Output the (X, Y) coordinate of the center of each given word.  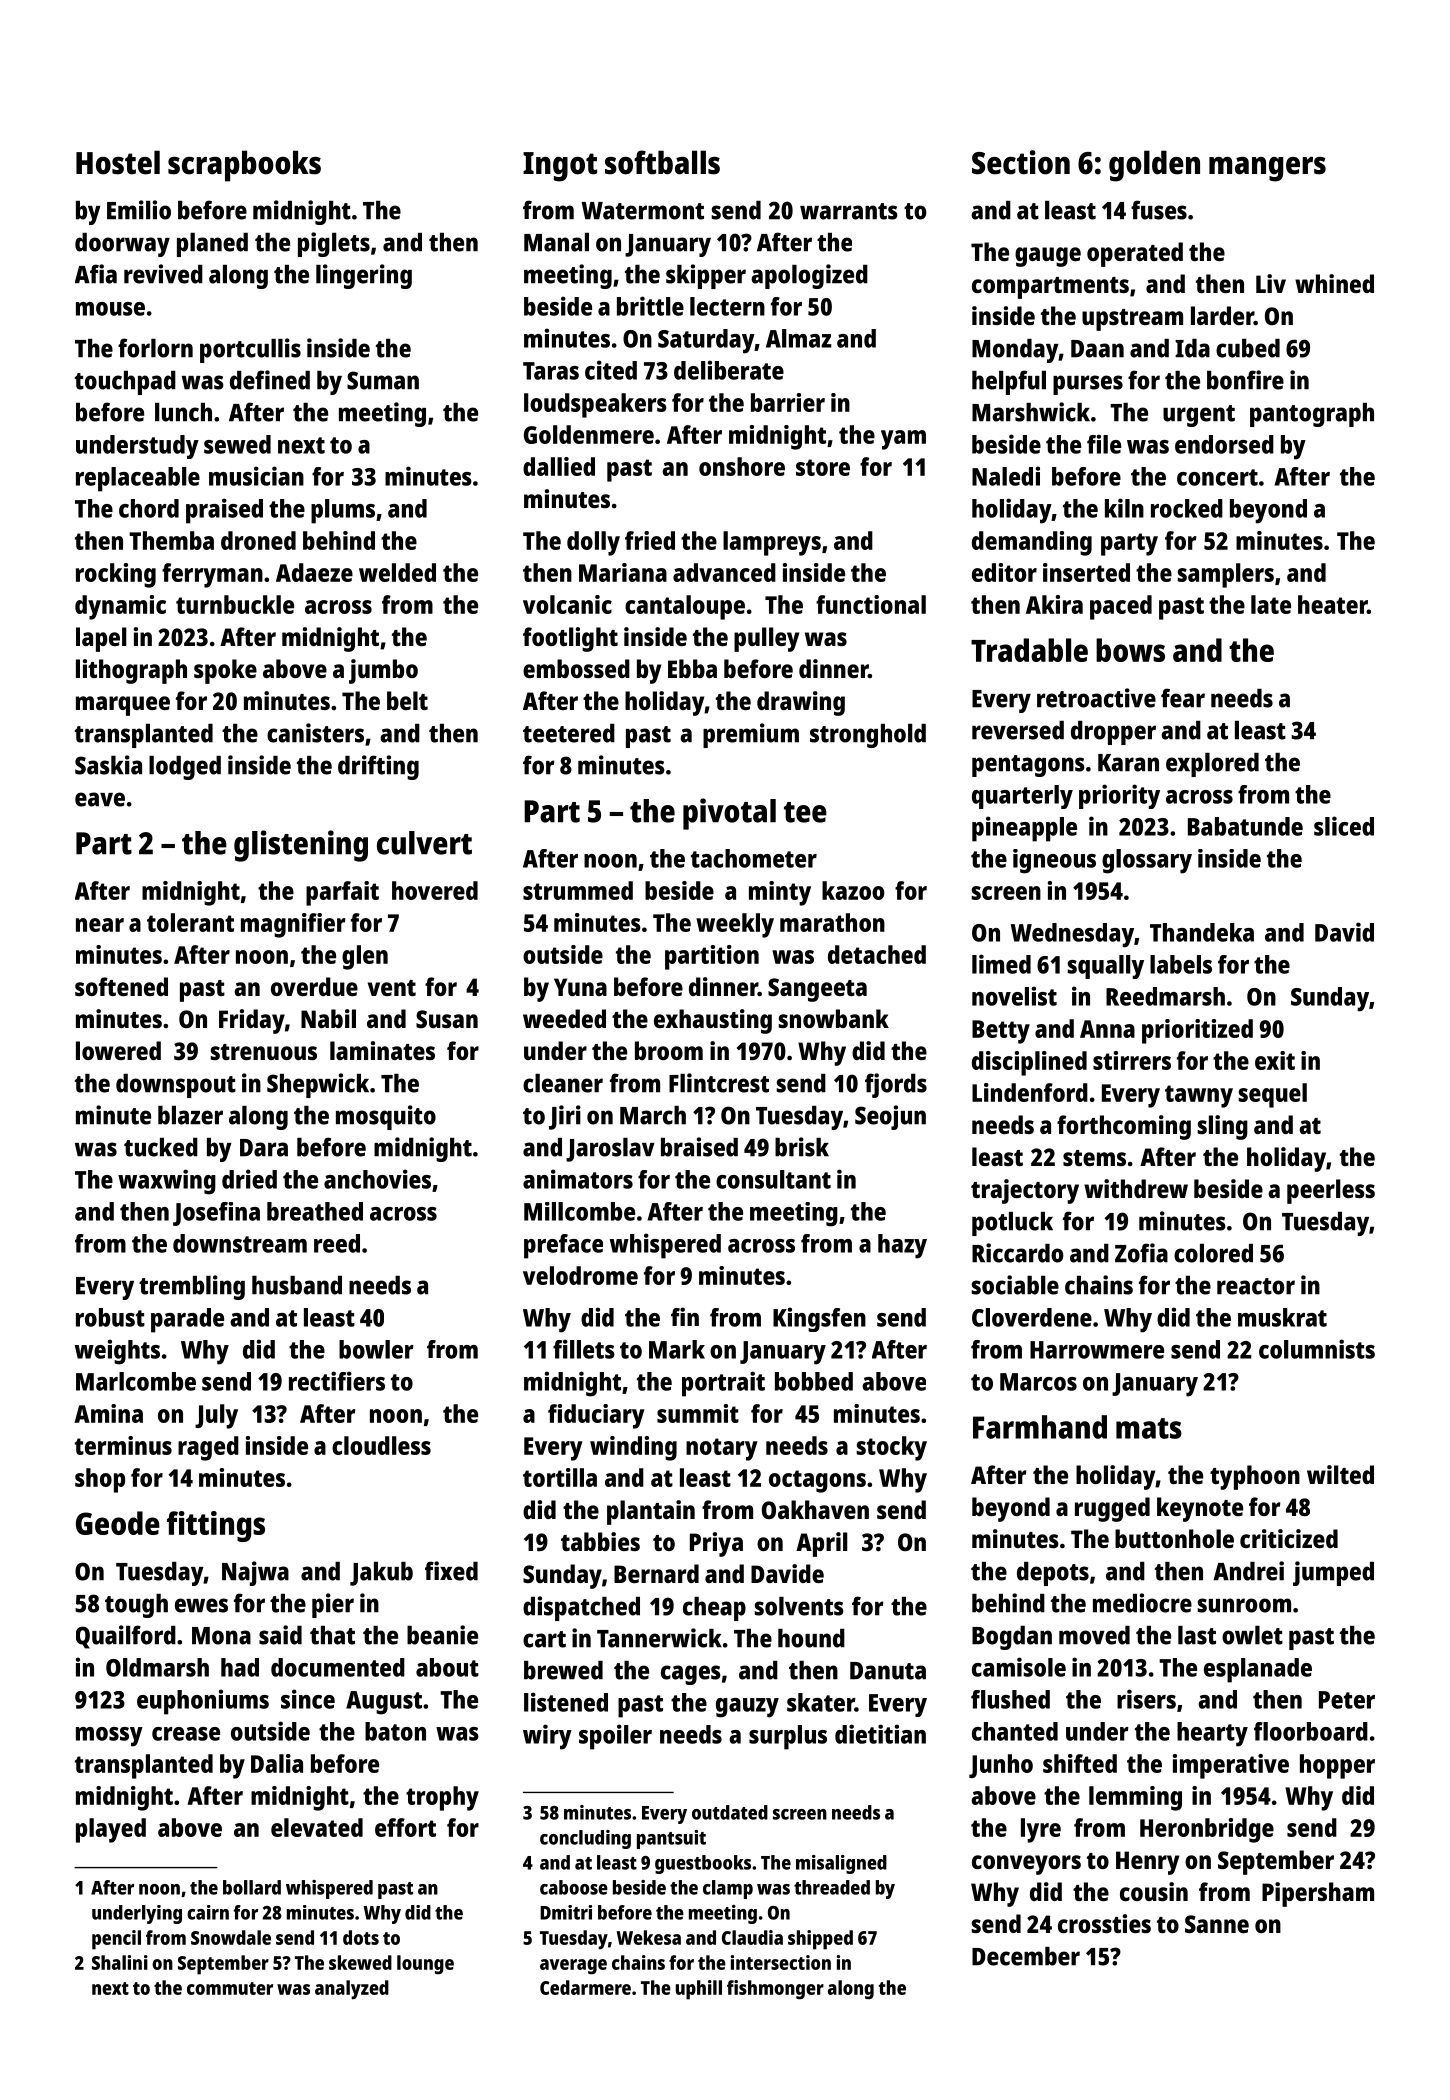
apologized (809, 276)
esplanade (1258, 1670)
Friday (252, 1021)
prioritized (1197, 1031)
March (653, 1115)
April (822, 1544)
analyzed (352, 1990)
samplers (1225, 575)
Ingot (560, 167)
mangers (1267, 169)
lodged (185, 768)
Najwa (255, 1573)
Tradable (1029, 650)
